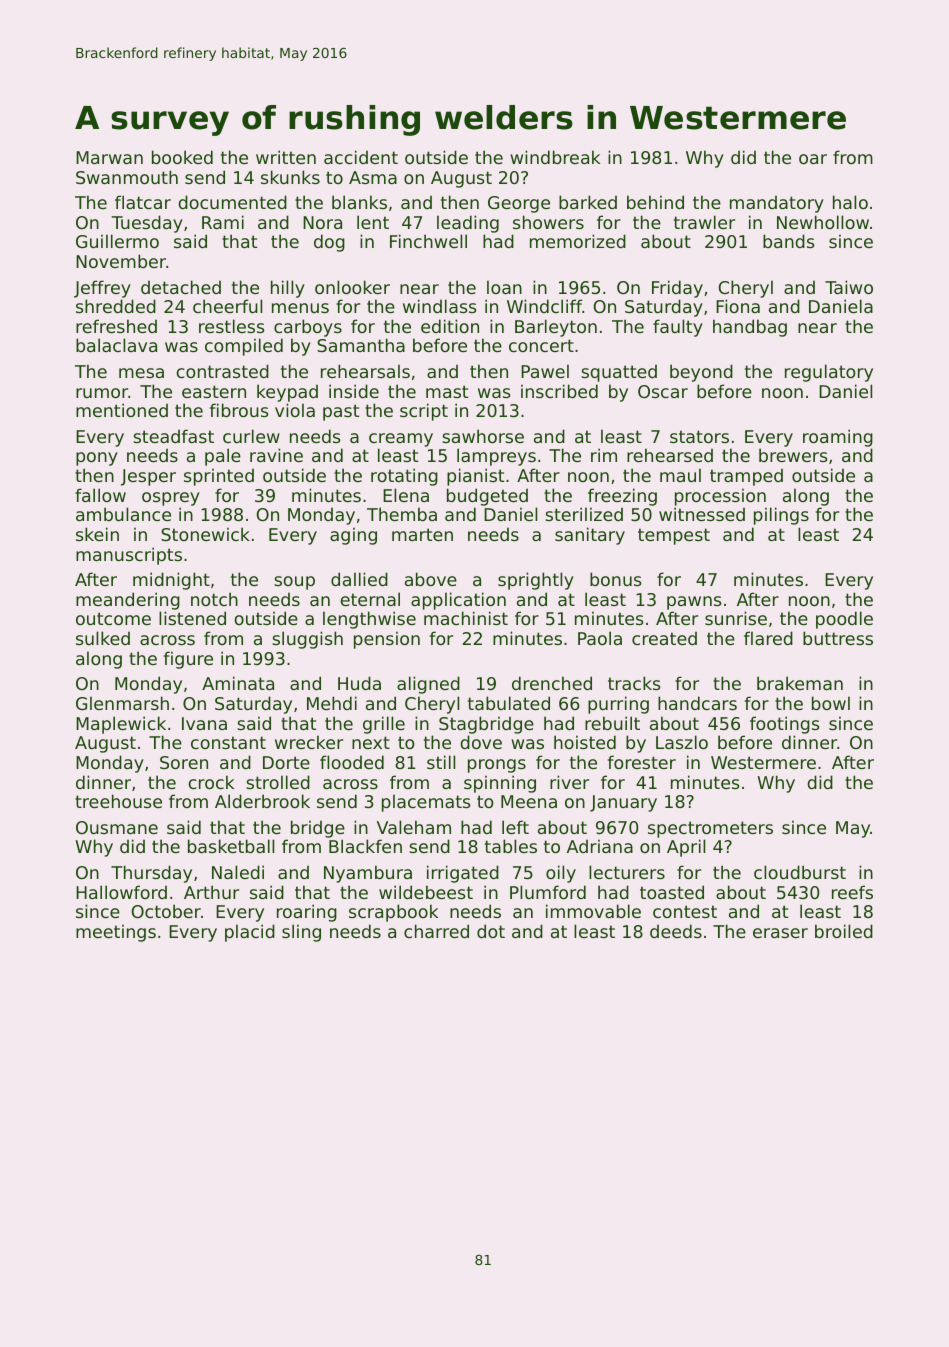  Describe the element at coordinates (116, 933) in the document. I see `meetings` at that location.
